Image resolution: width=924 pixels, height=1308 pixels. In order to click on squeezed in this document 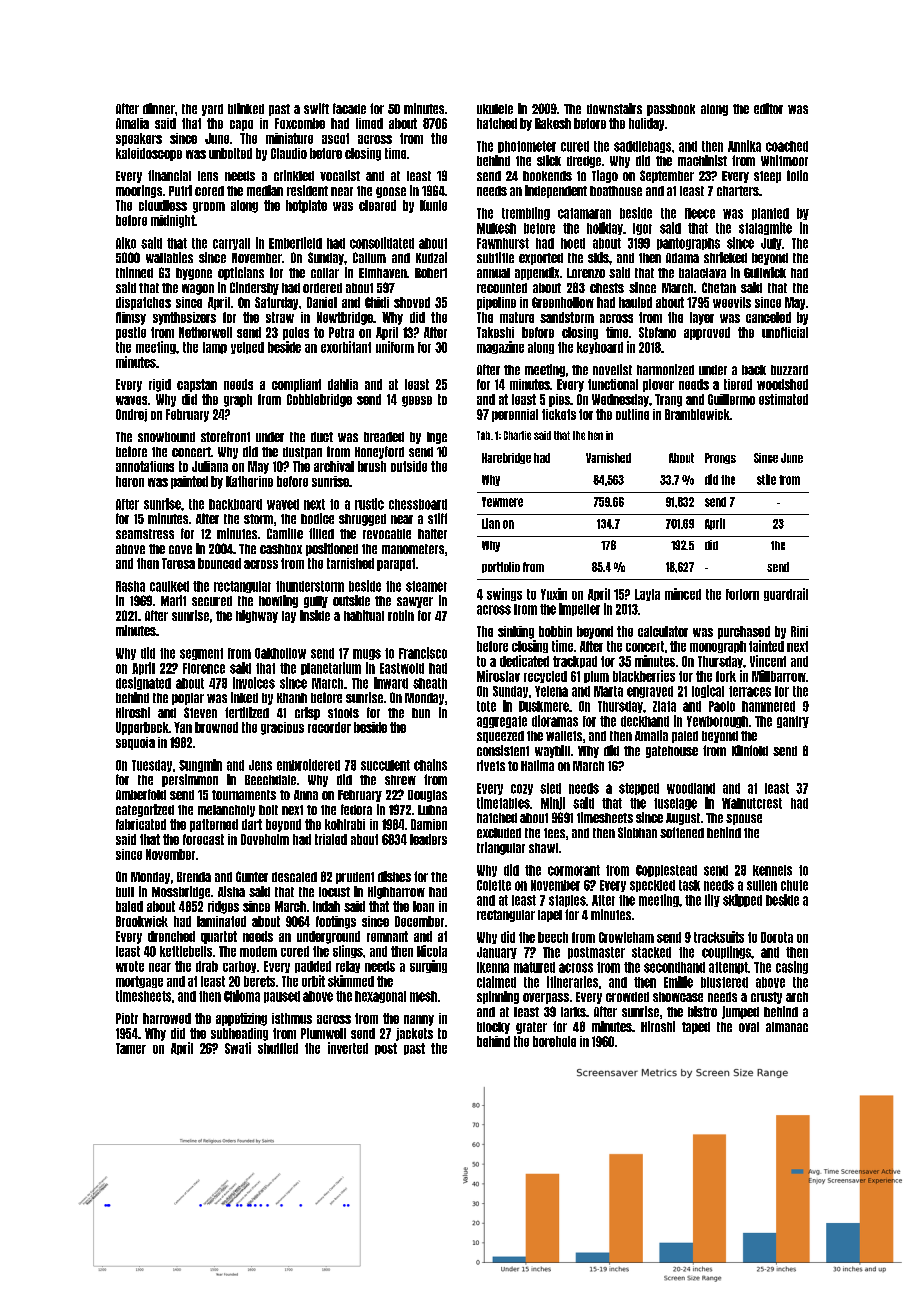, I will do `click(500, 737)`.
